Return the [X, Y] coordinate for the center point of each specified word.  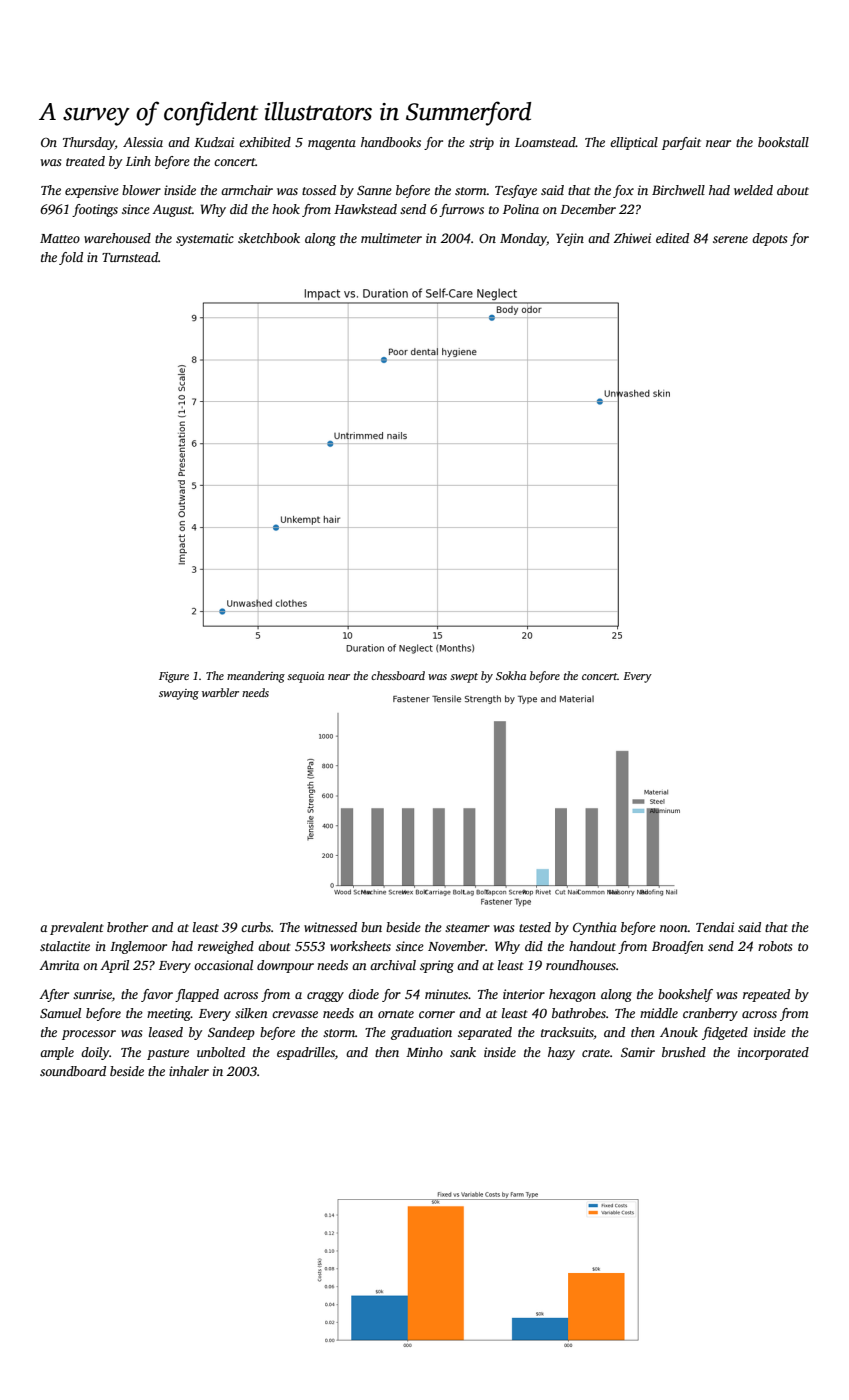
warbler [220, 692]
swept [464, 678]
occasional [223, 965]
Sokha [511, 675]
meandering [256, 677]
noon [674, 928]
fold [71, 258]
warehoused [117, 238]
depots [769, 239]
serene [730, 239]
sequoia [305, 677]
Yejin [570, 239]
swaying [179, 694]
